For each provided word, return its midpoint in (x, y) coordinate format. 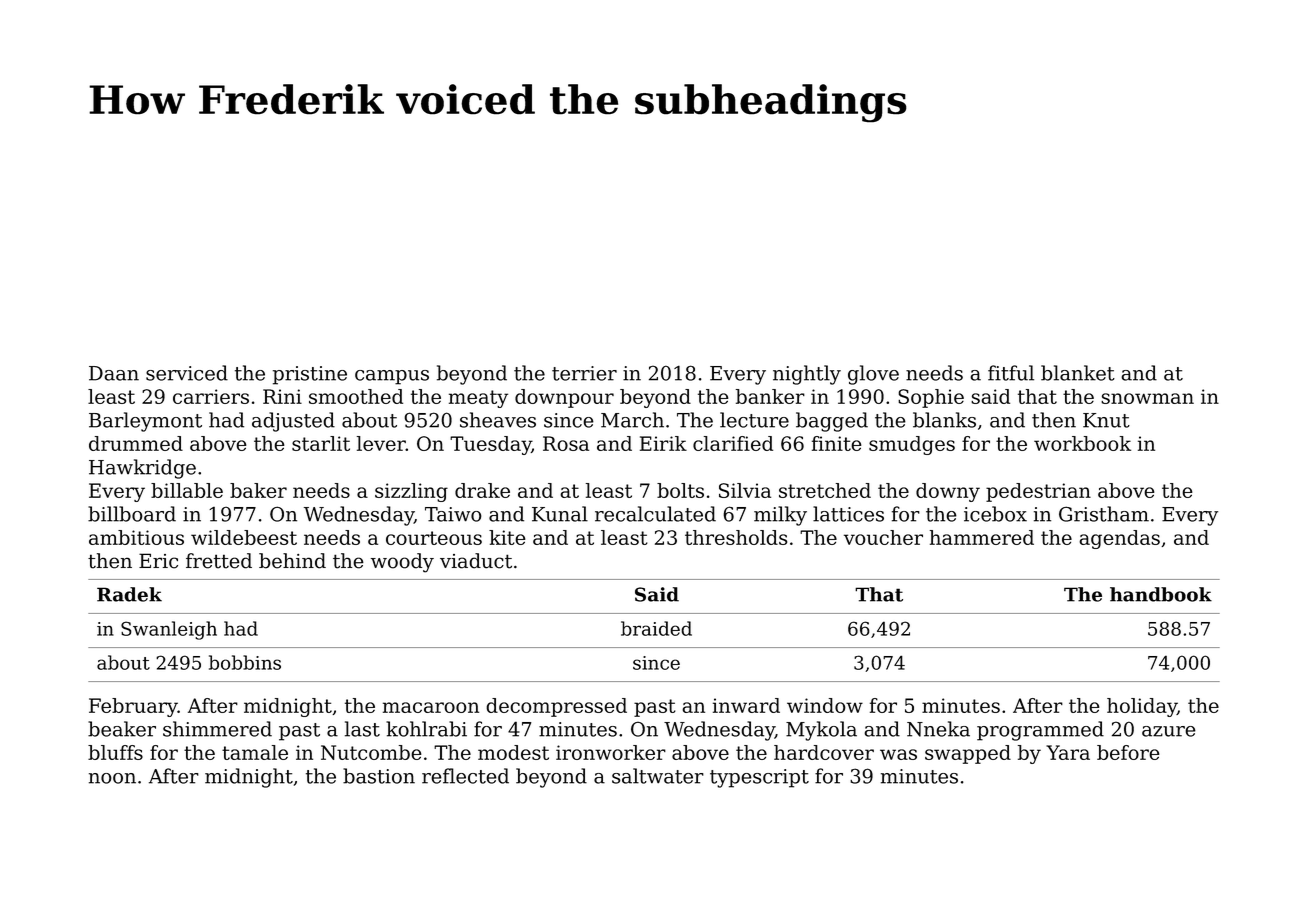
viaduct (476, 561)
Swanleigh (169, 630)
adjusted (293, 422)
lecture (754, 420)
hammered (982, 537)
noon (112, 778)
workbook (1082, 443)
